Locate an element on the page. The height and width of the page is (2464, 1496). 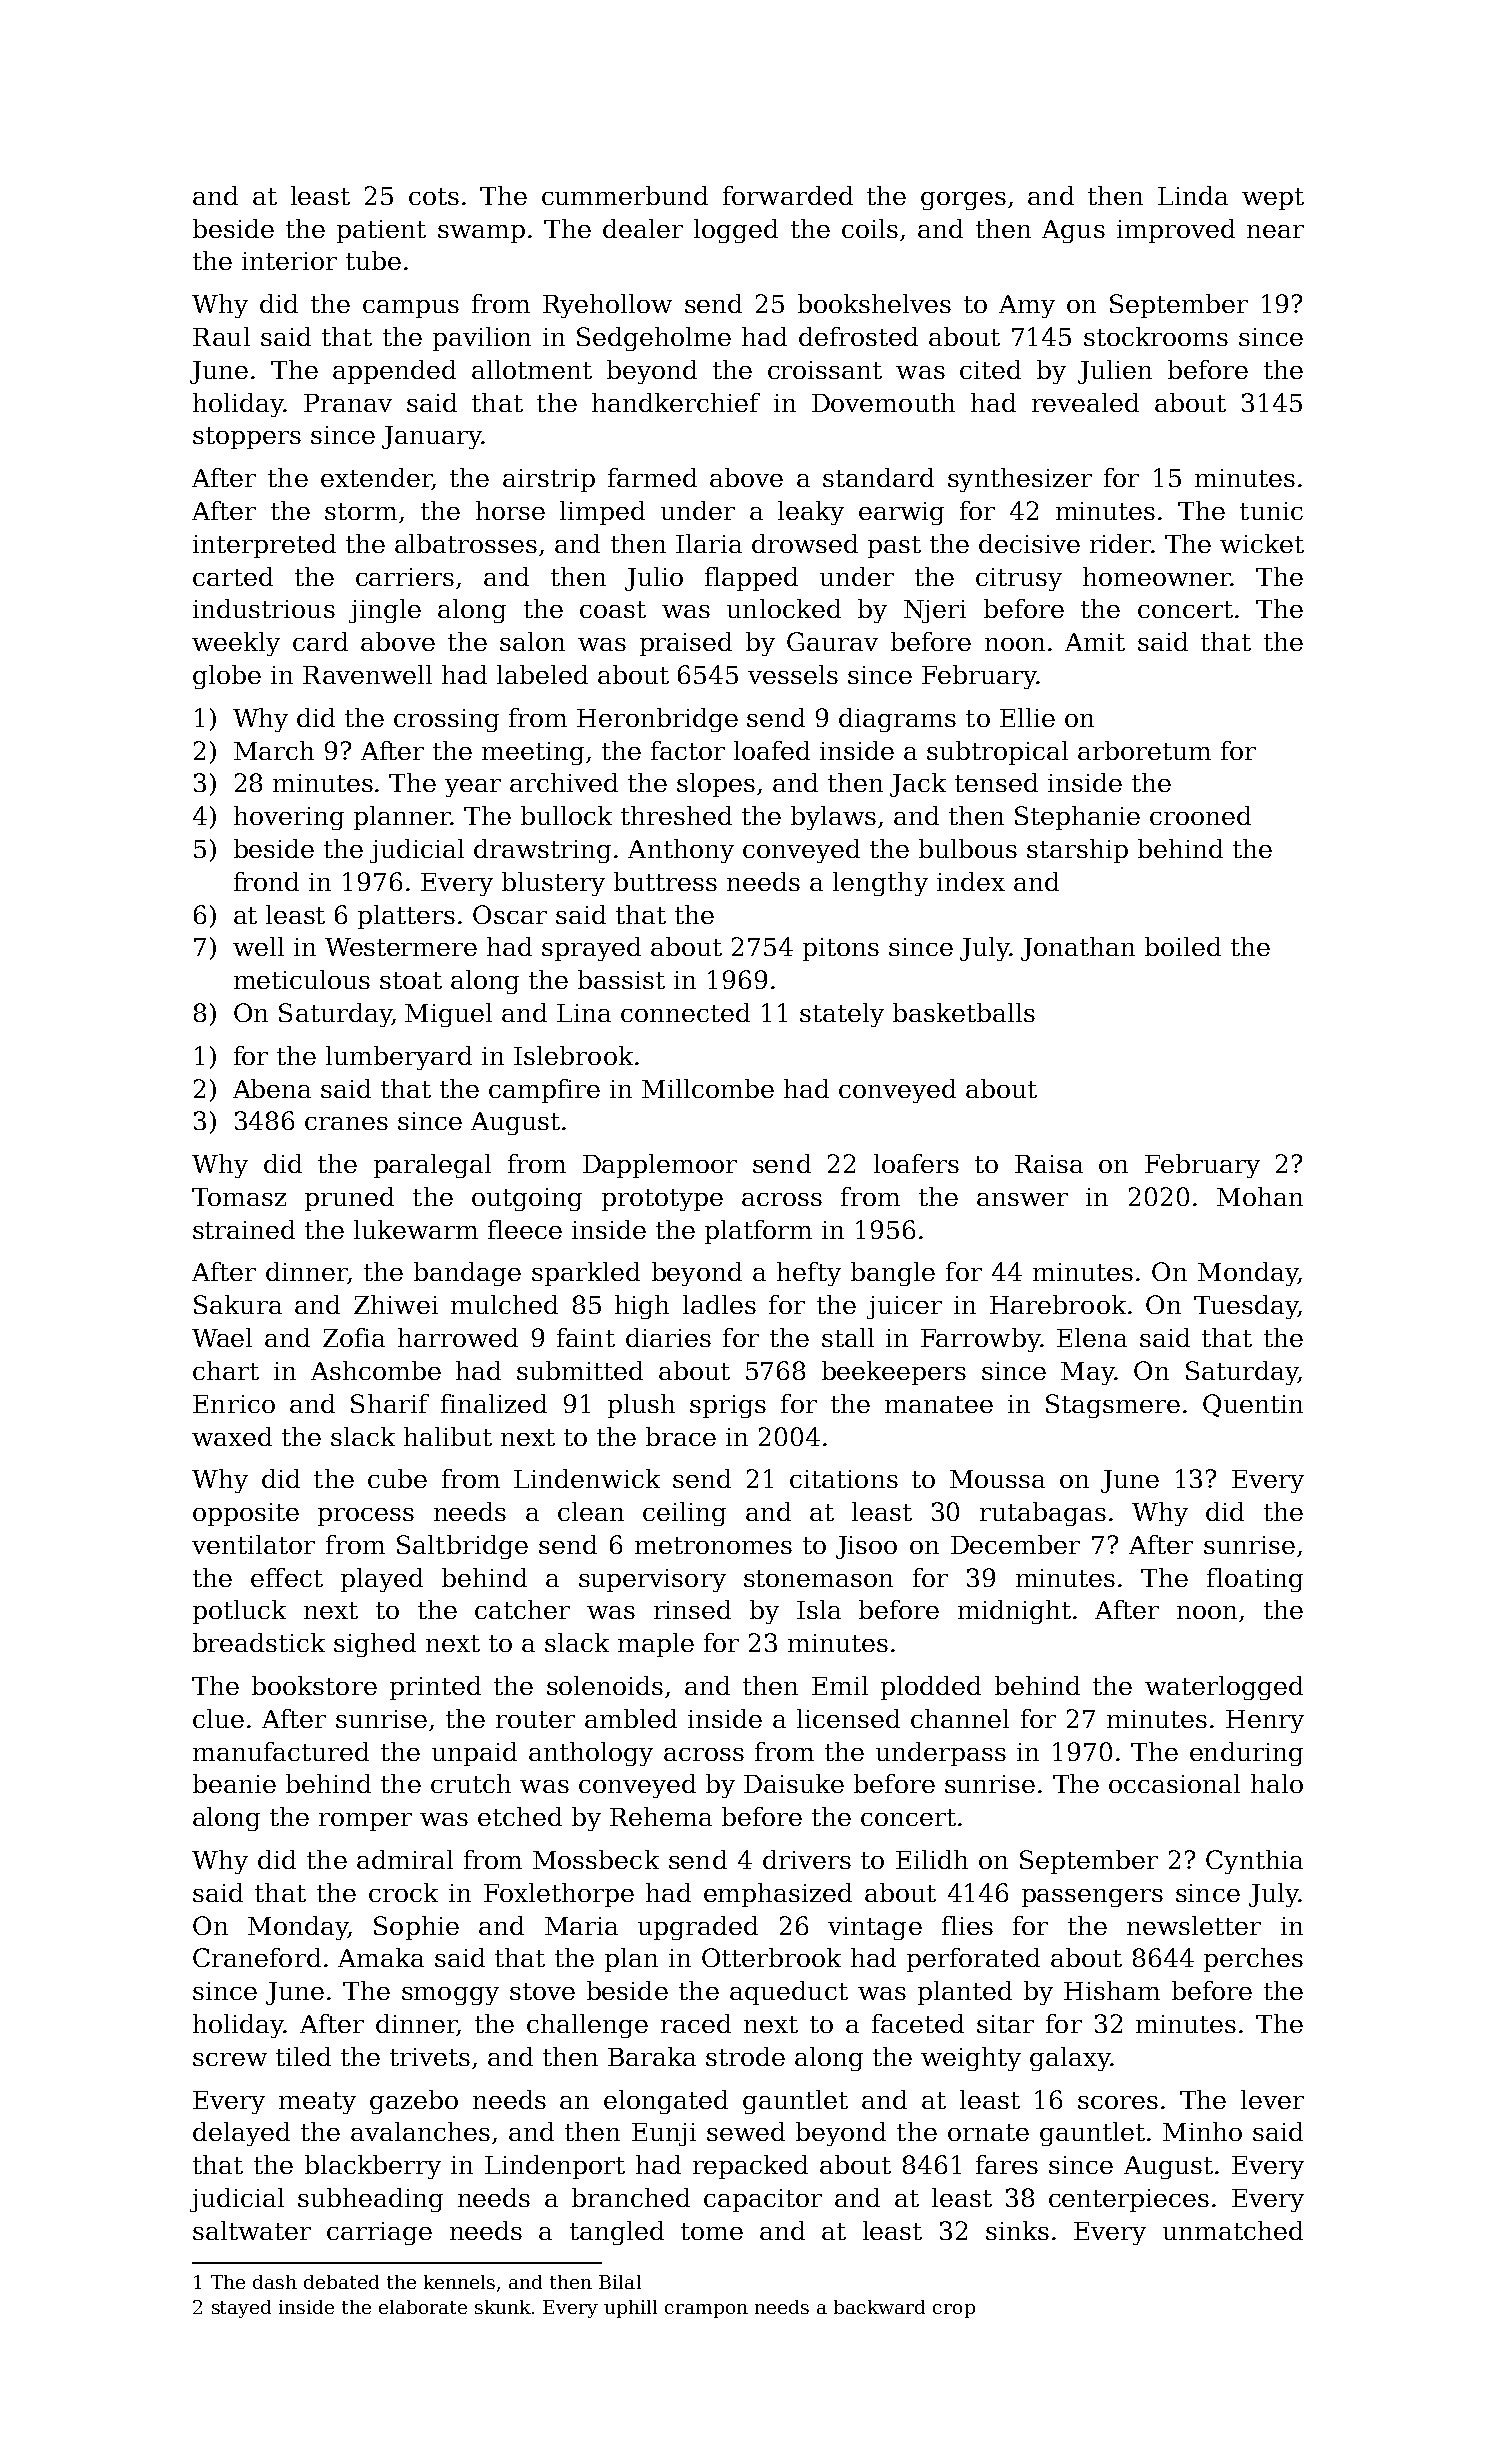
Sakura is located at coordinates (238, 1304).
